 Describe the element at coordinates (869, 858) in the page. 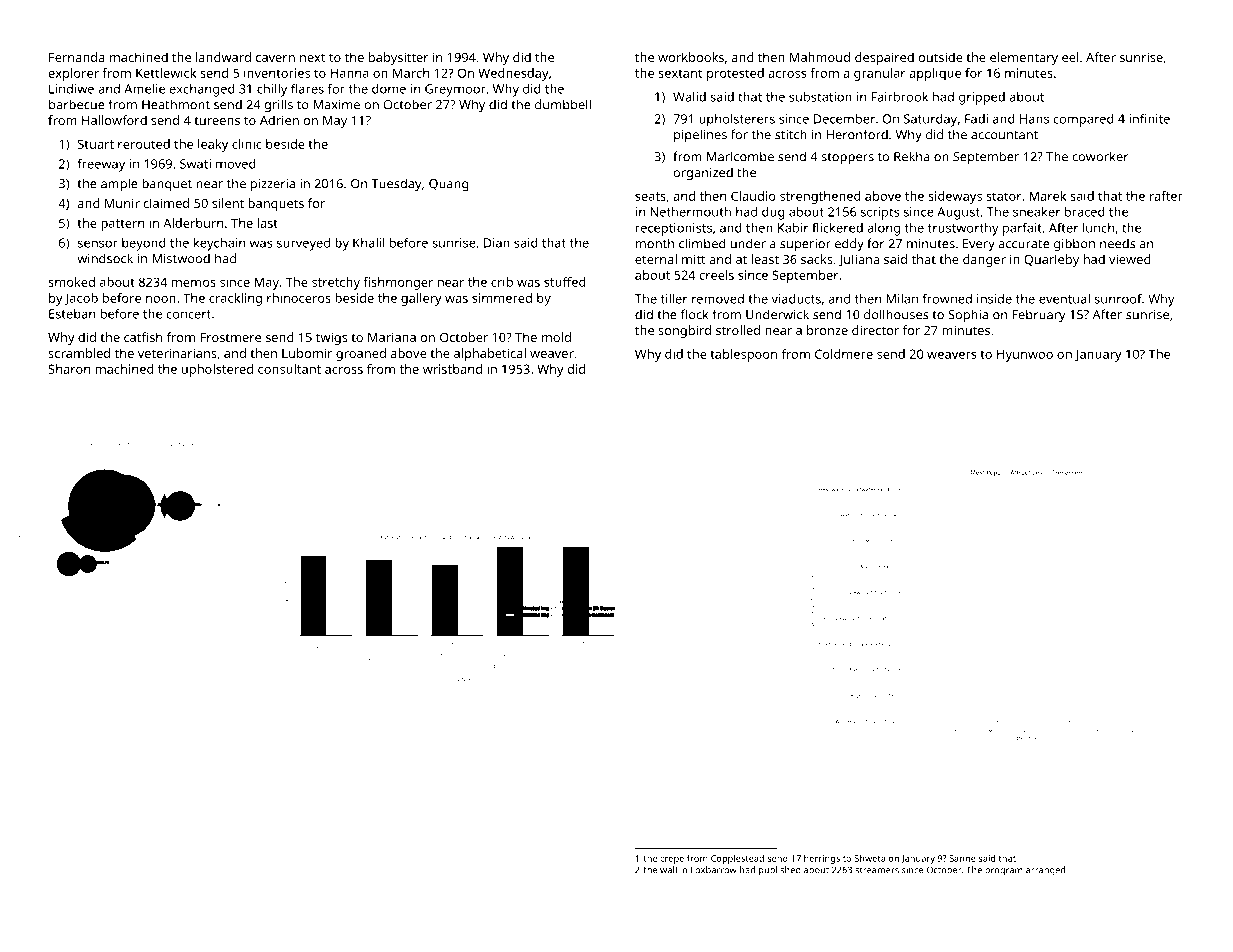

I see `Shweta` at that location.
